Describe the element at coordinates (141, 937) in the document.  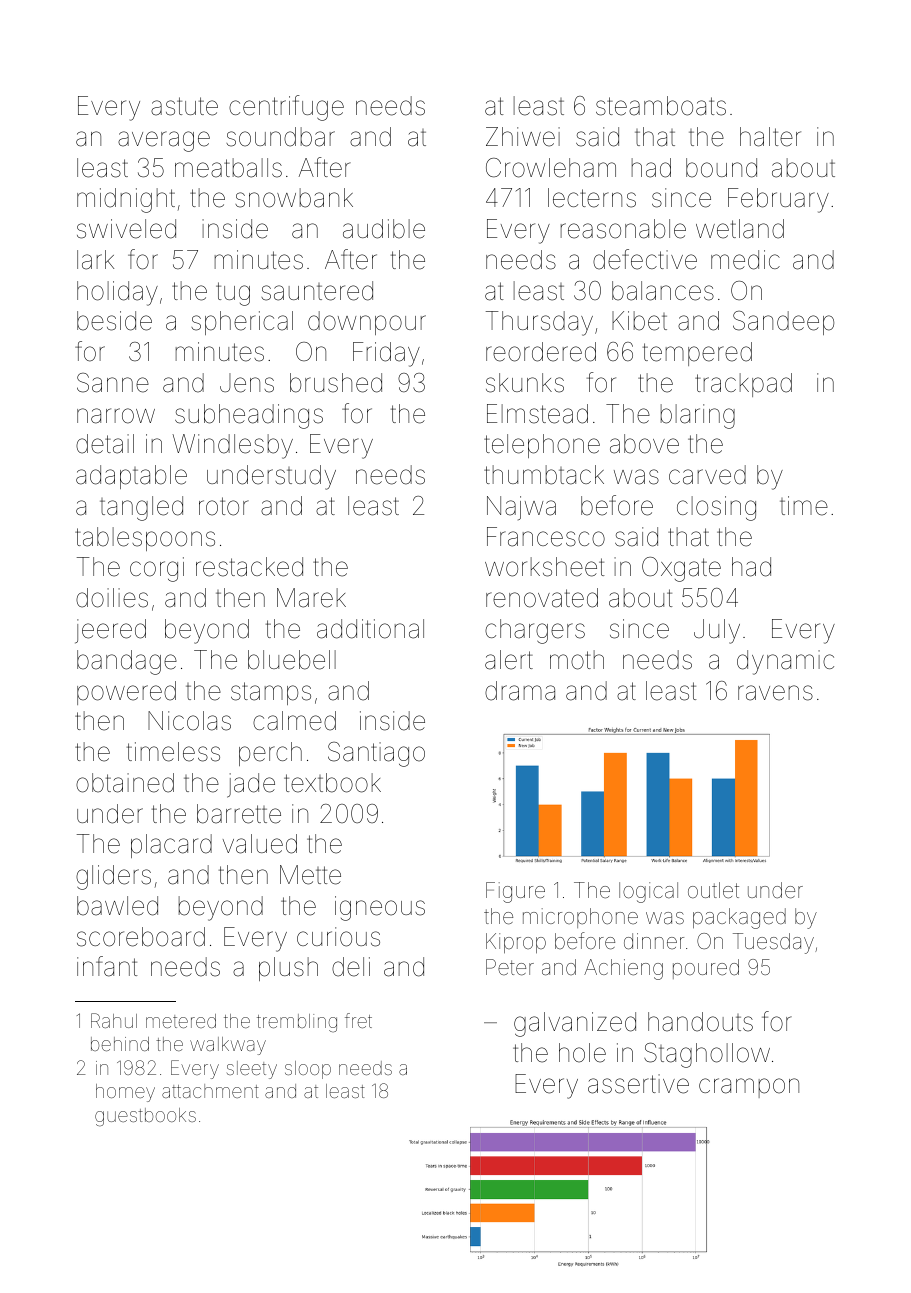
I see `scoreboard` at that location.
